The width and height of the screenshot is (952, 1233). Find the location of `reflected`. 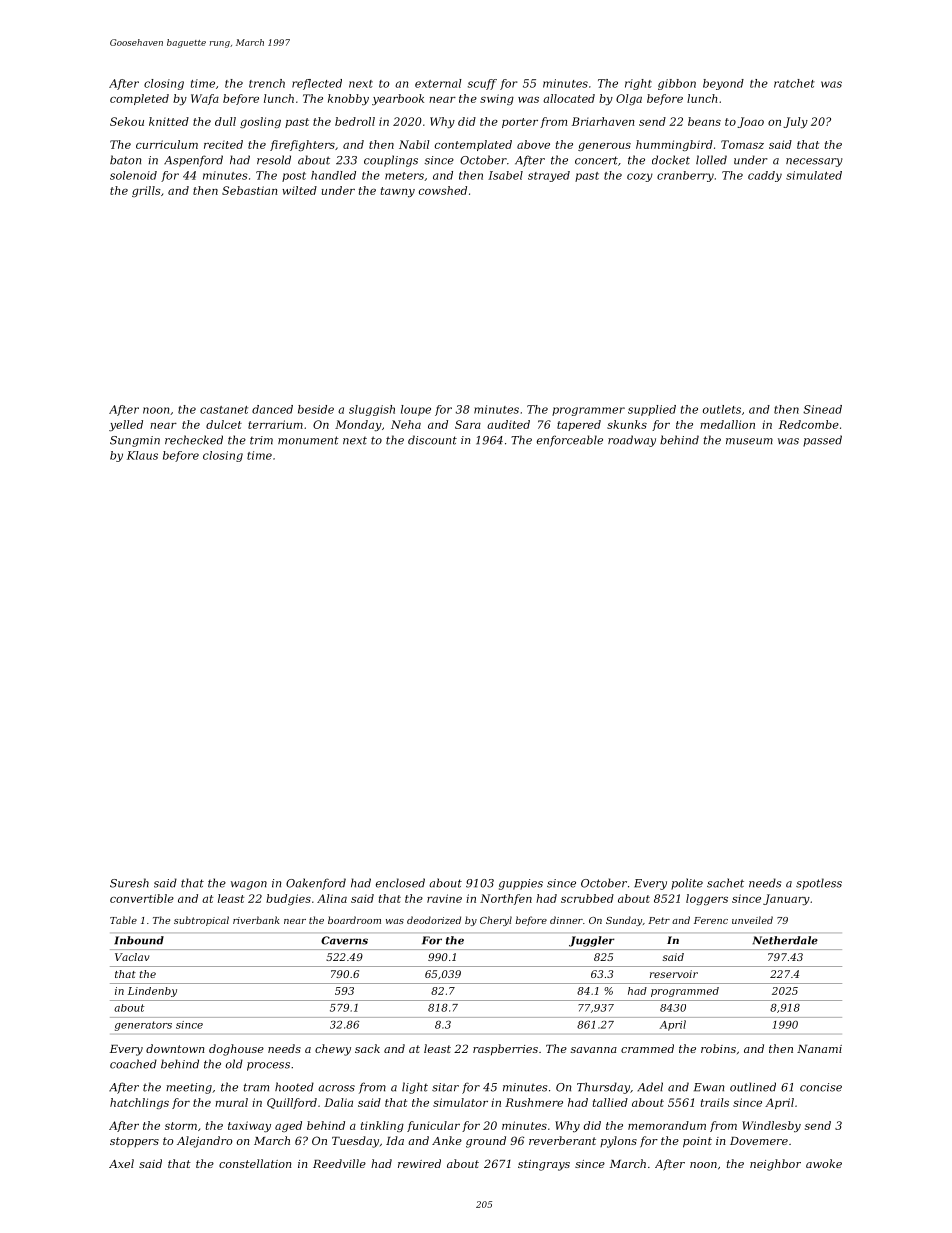

reflected is located at coordinates (317, 84).
